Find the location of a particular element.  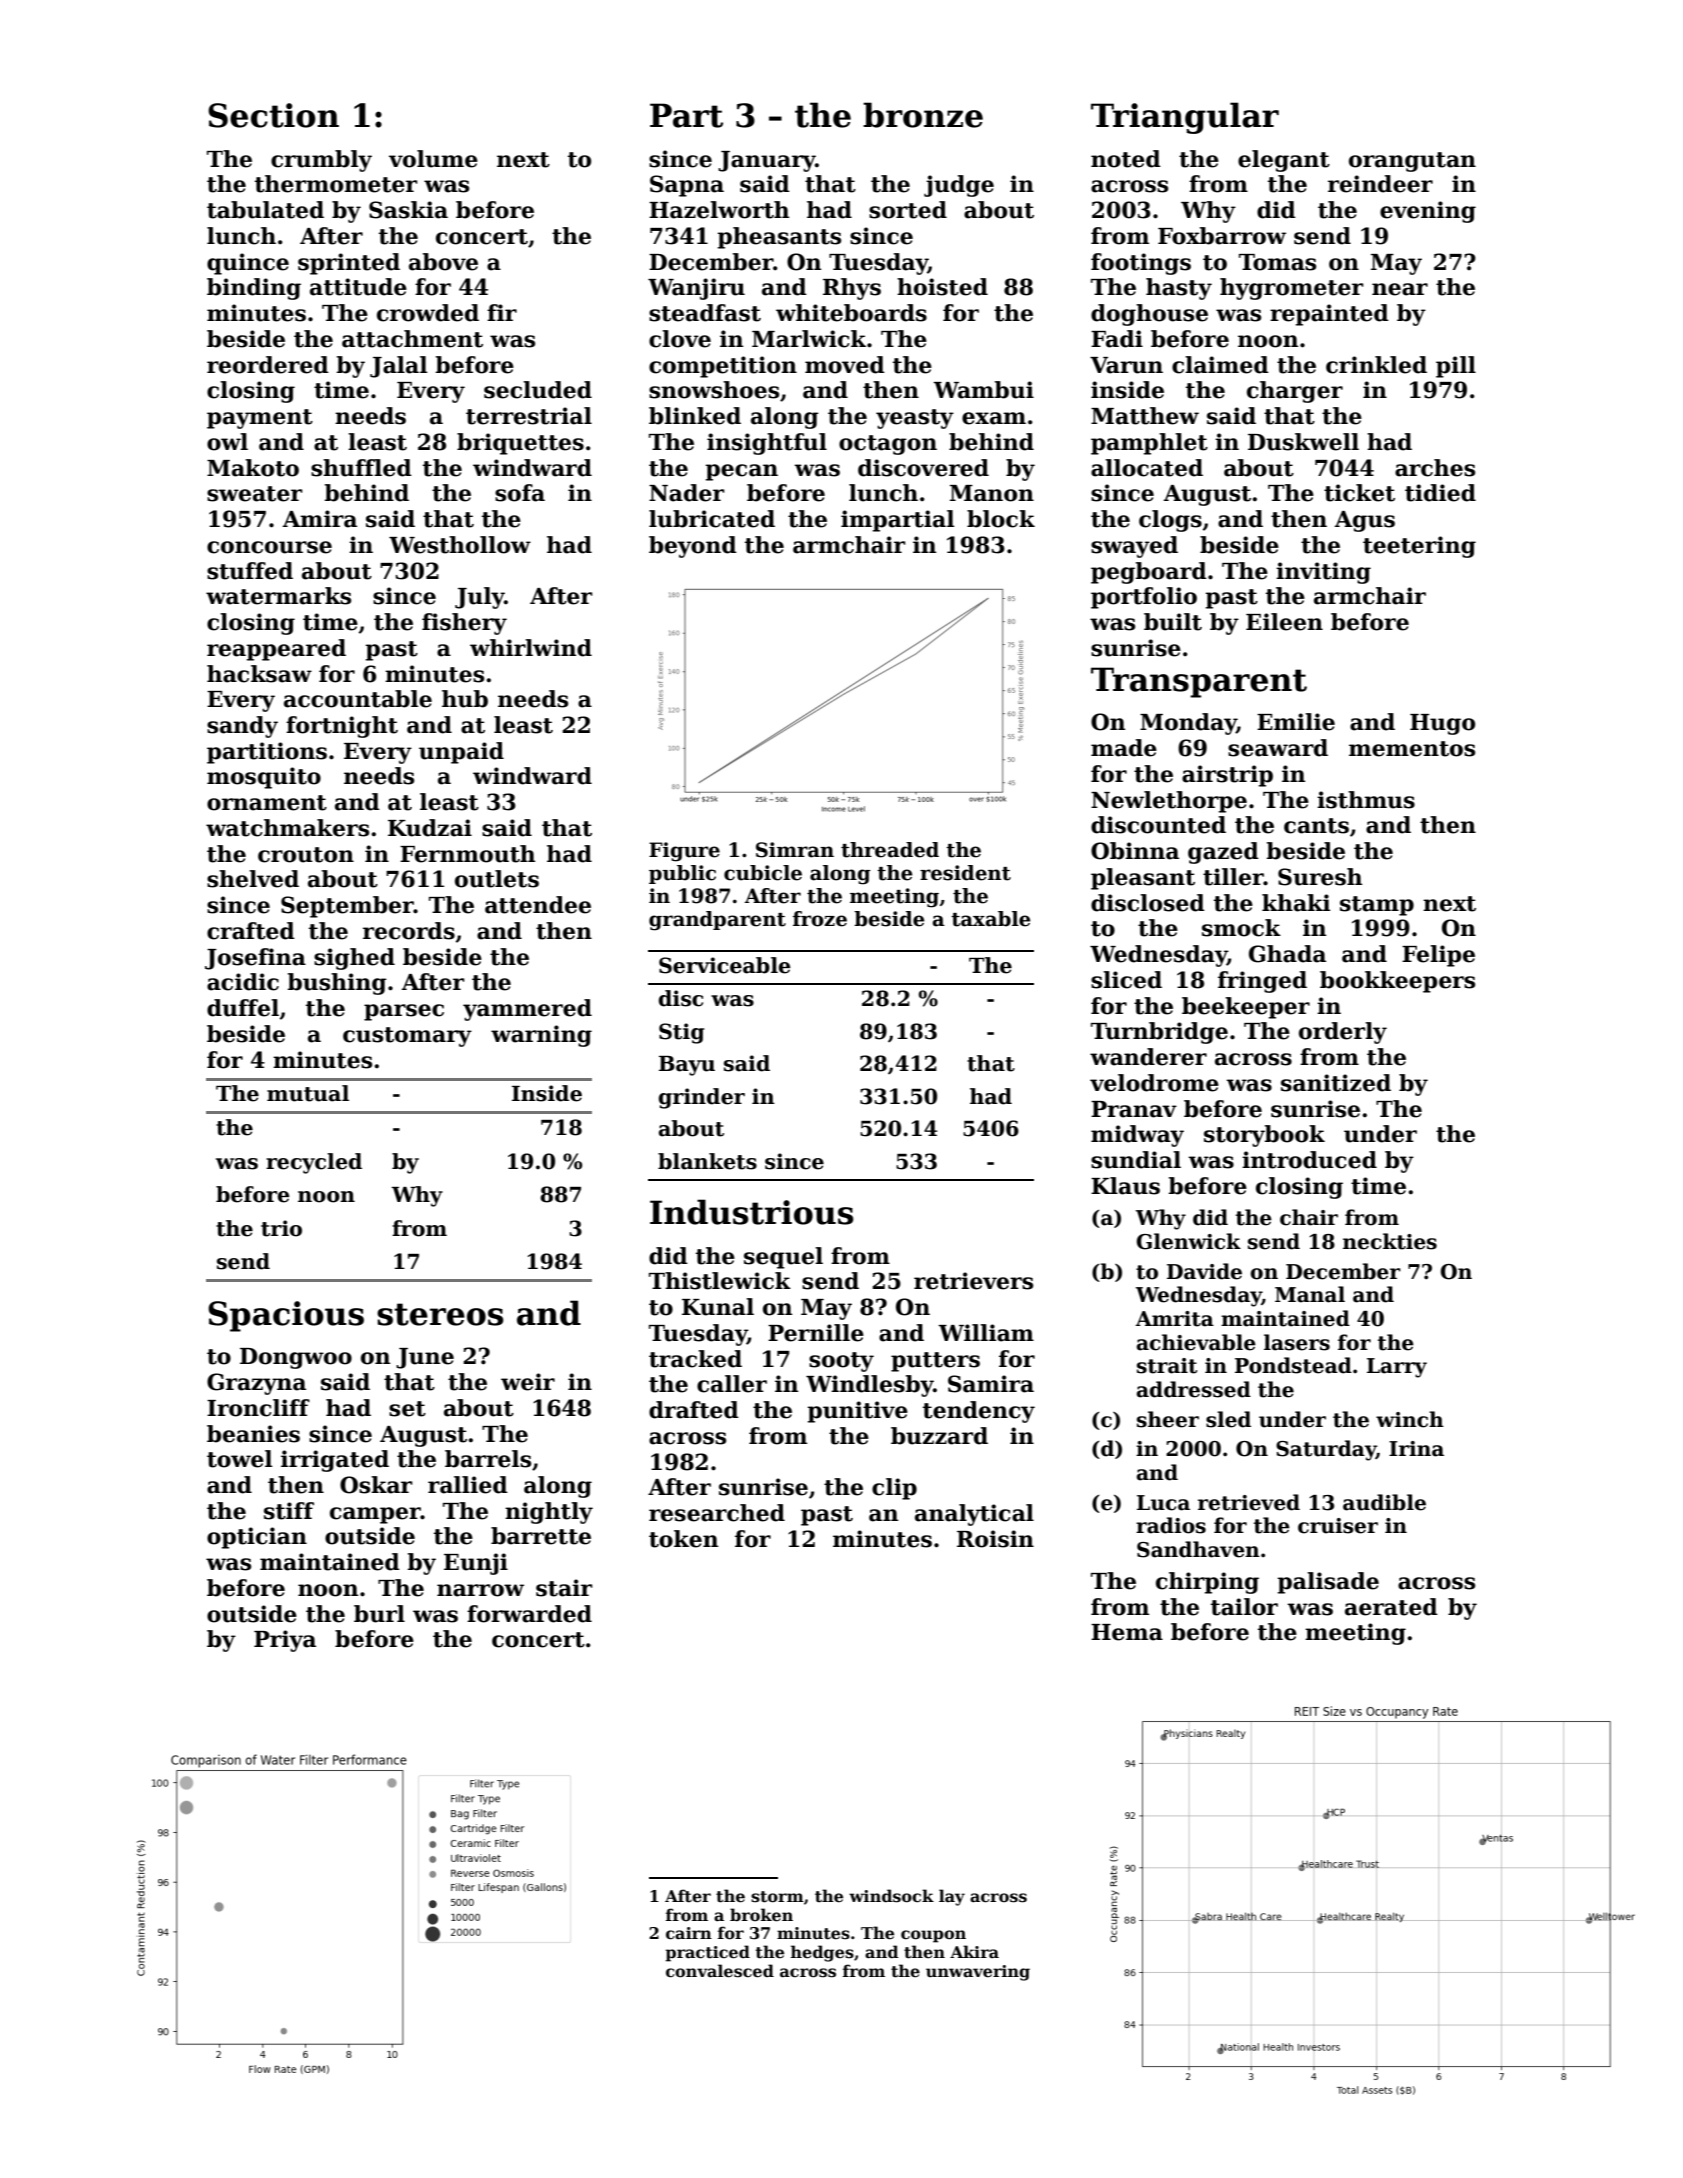

tailor is located at coordinates (1244, 1607).
